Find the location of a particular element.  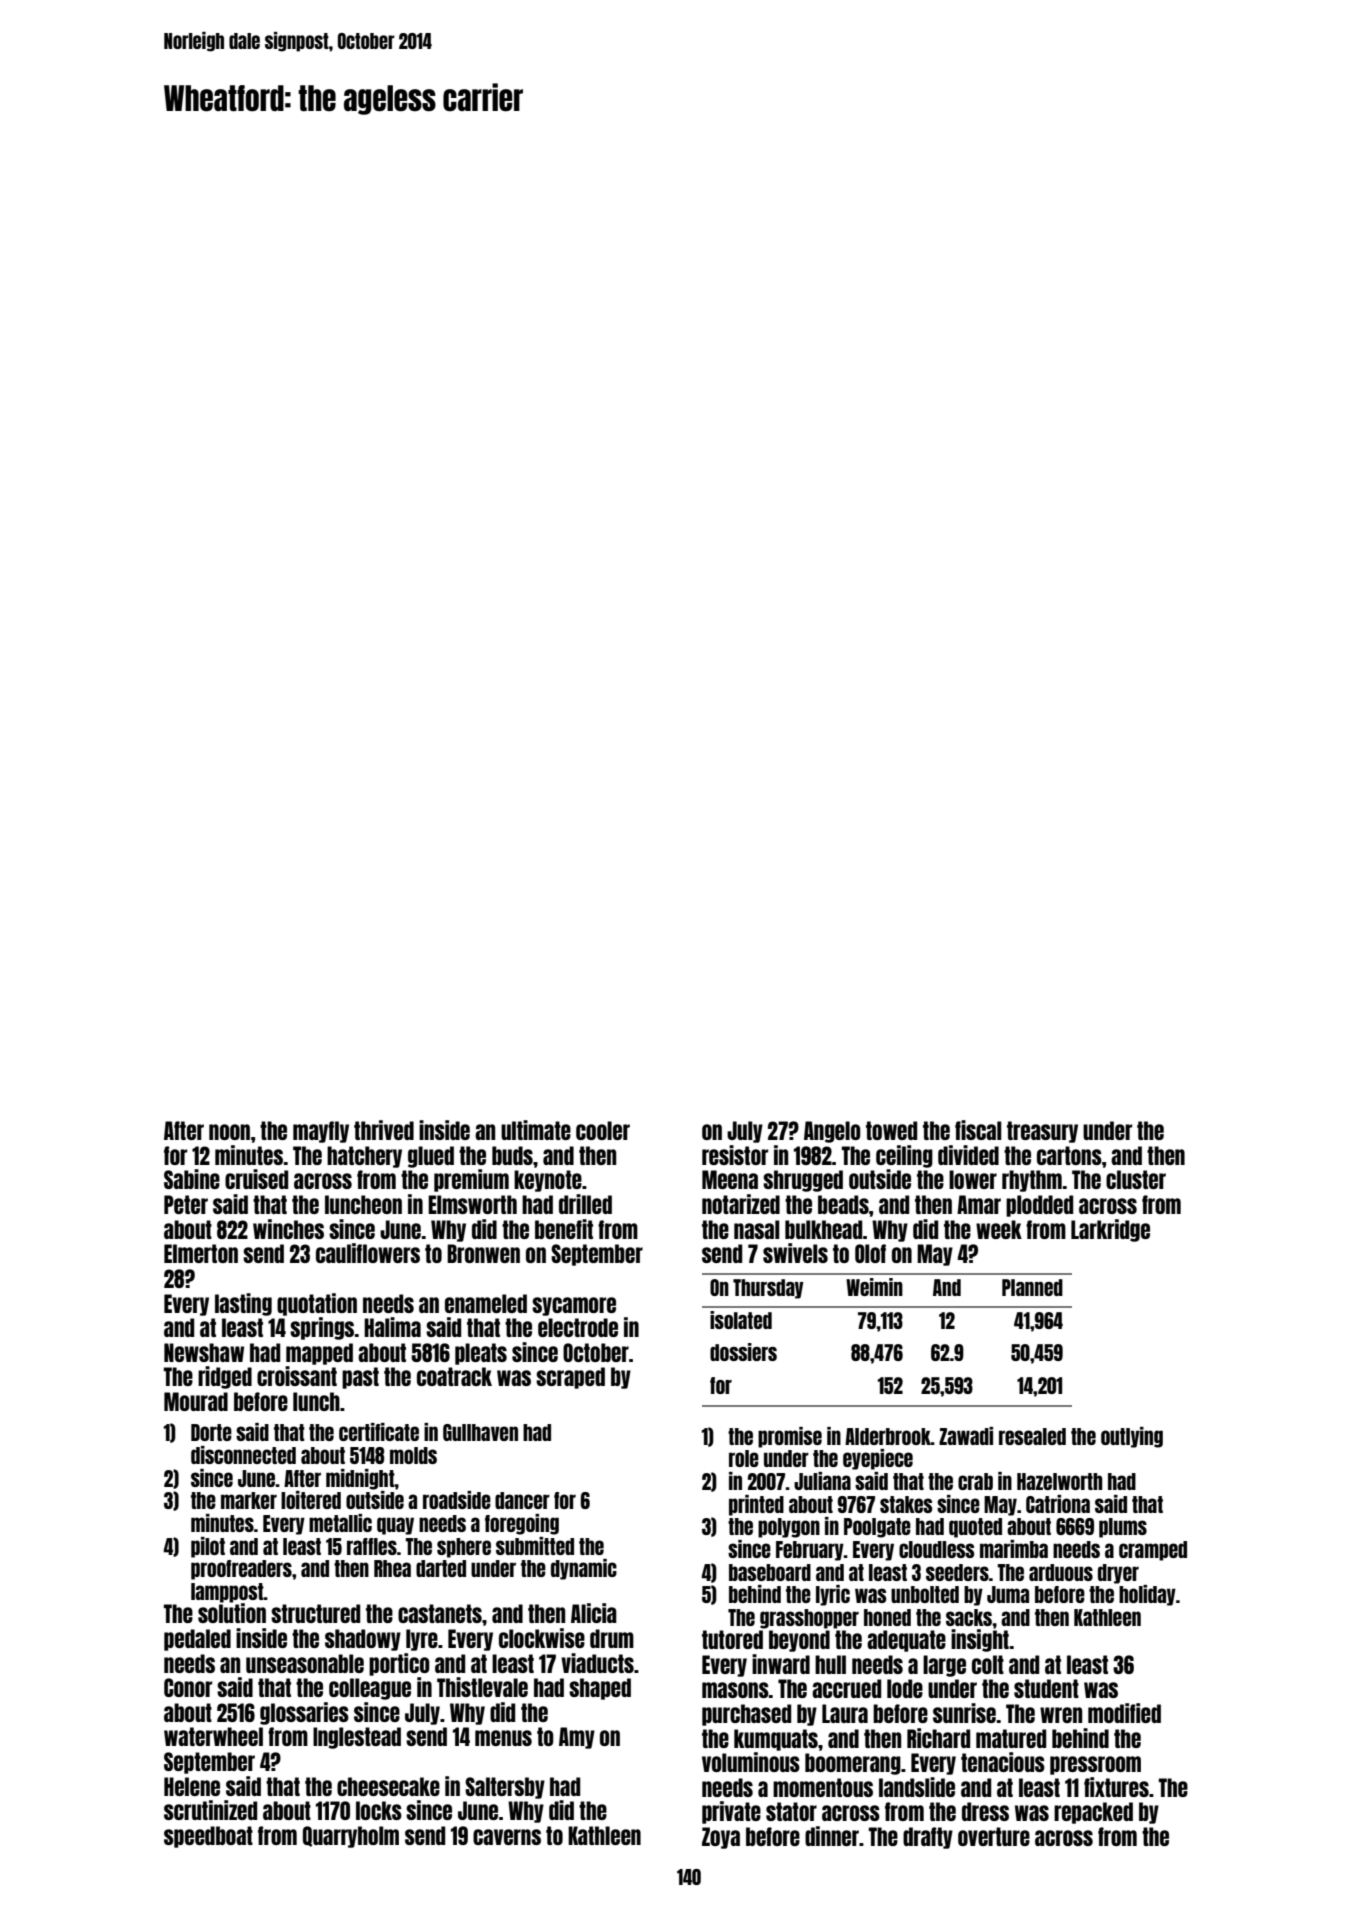

mayfly is located at coordinates (321, 1132).
